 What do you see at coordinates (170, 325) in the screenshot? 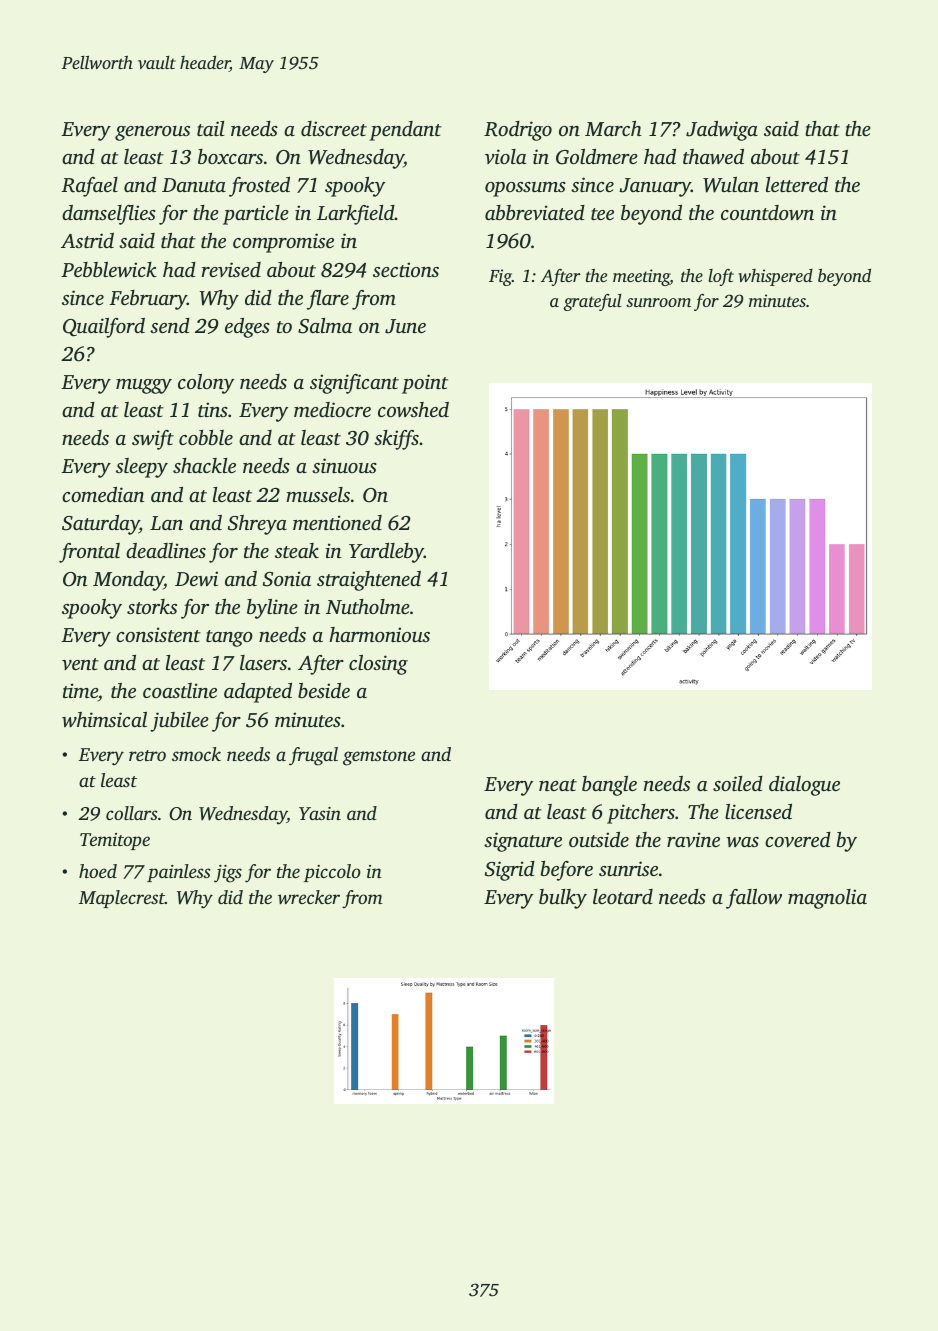
I see `send` at bounding box center [170, 325].
